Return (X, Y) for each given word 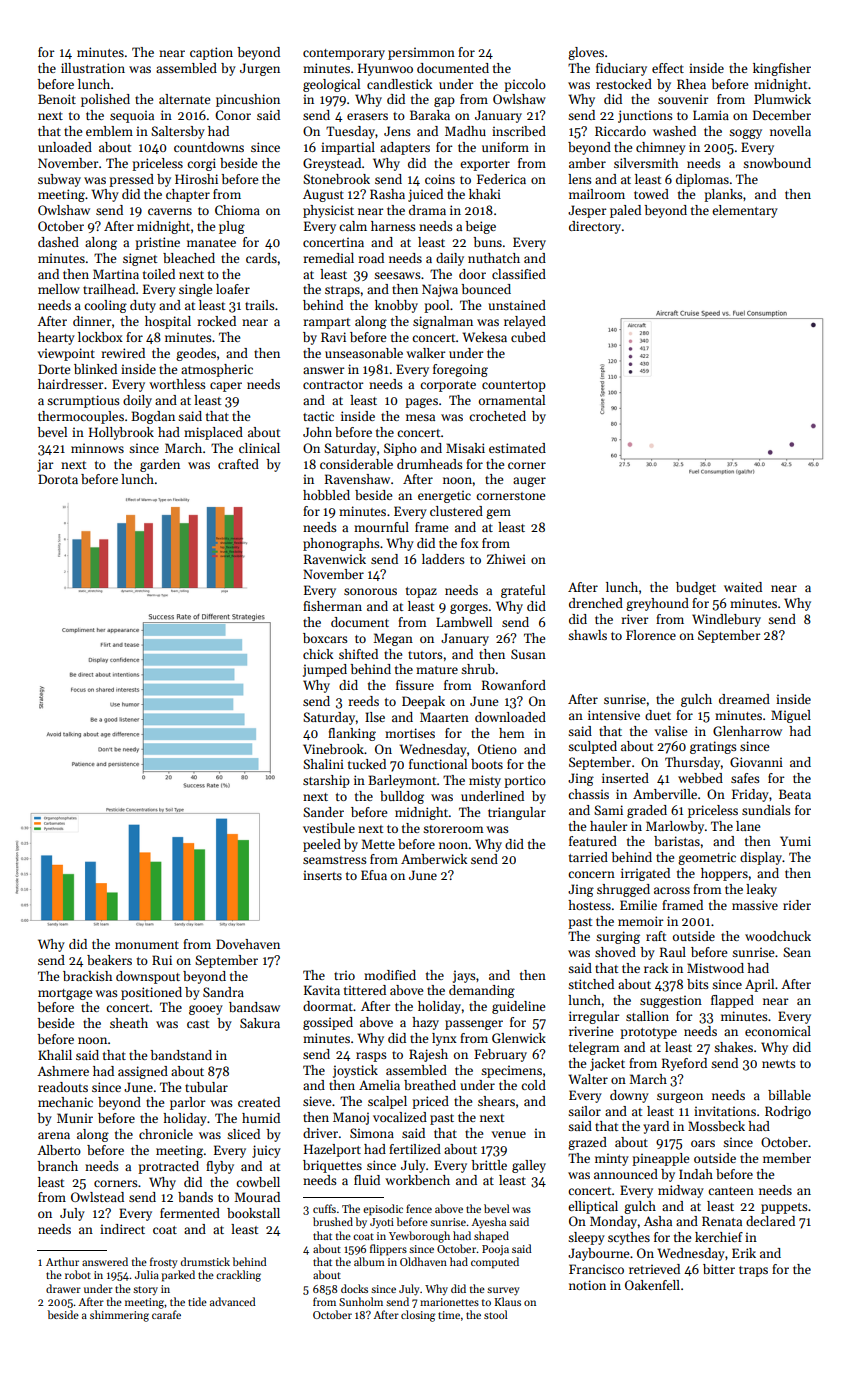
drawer (63, 1288)
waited (743, 587)
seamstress (335, 860)
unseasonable (364, 353)
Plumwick (782, 99)
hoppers (724, 874)
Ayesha (488, 1223)
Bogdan (153, 417)
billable (789, 1095)
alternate (184, 99)
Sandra (223, 992)
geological (331, 85)
